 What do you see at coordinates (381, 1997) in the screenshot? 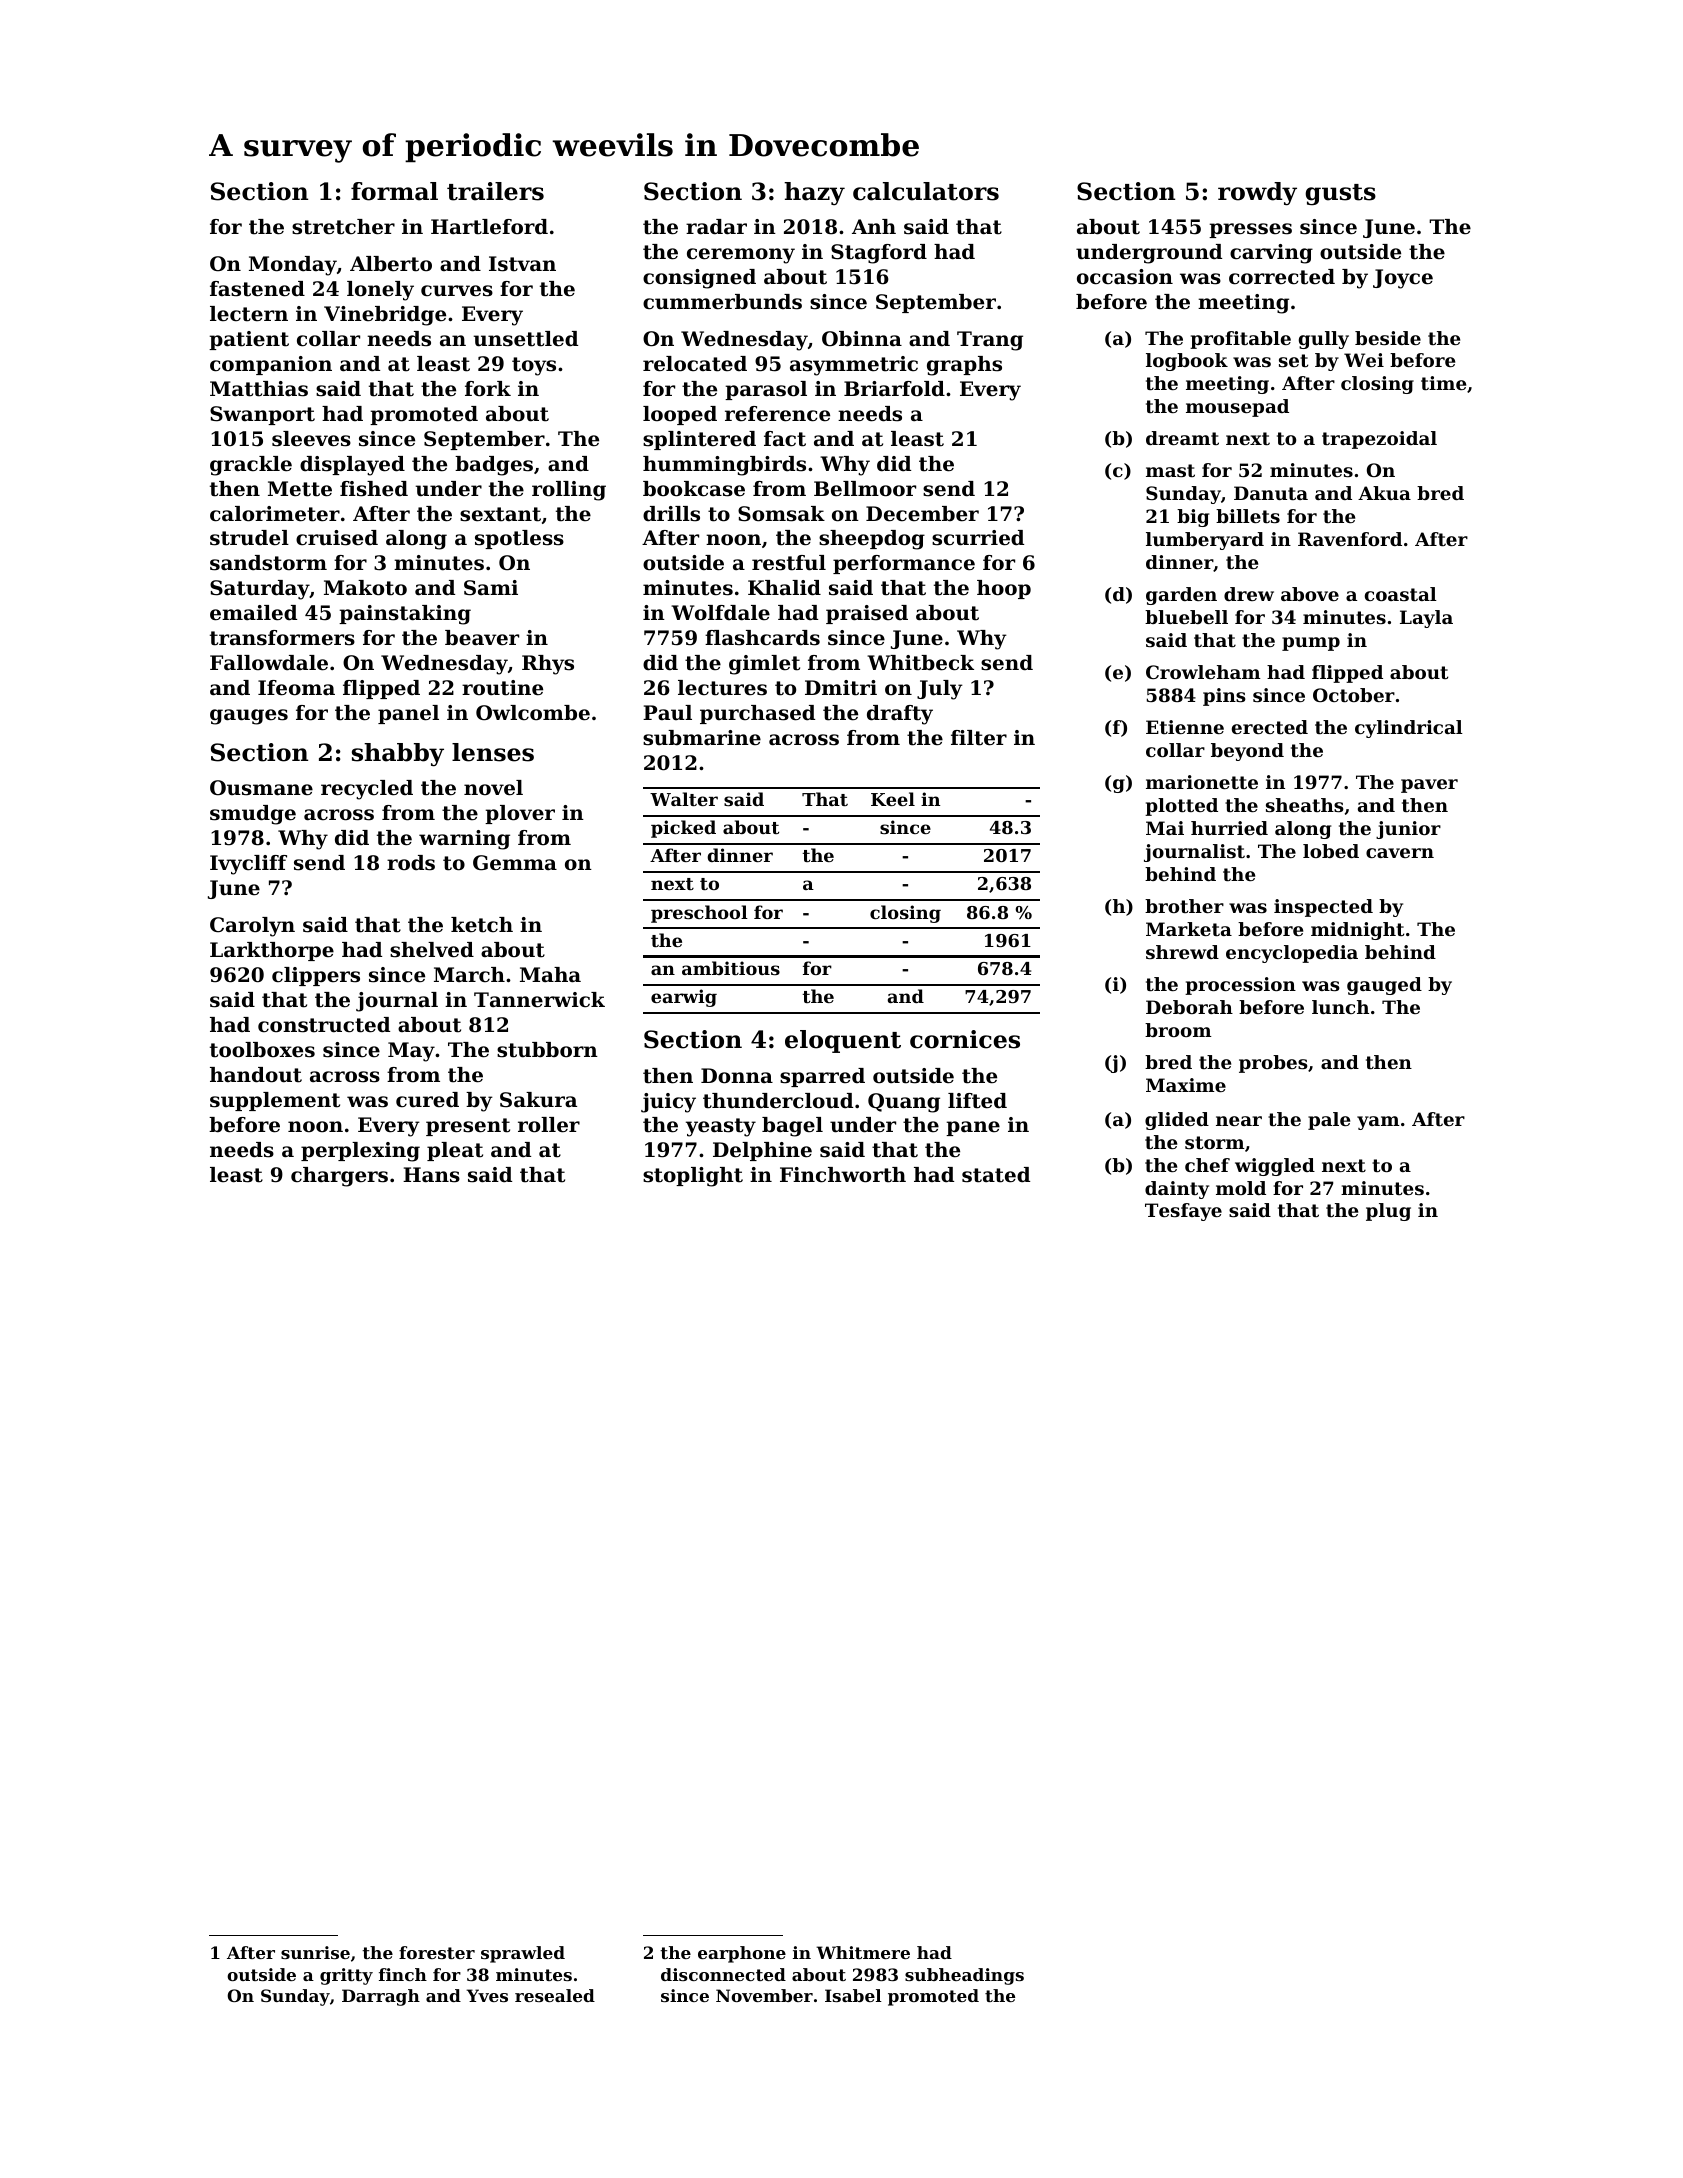
I see `Darragh` at bounding box center [381, 1997].
